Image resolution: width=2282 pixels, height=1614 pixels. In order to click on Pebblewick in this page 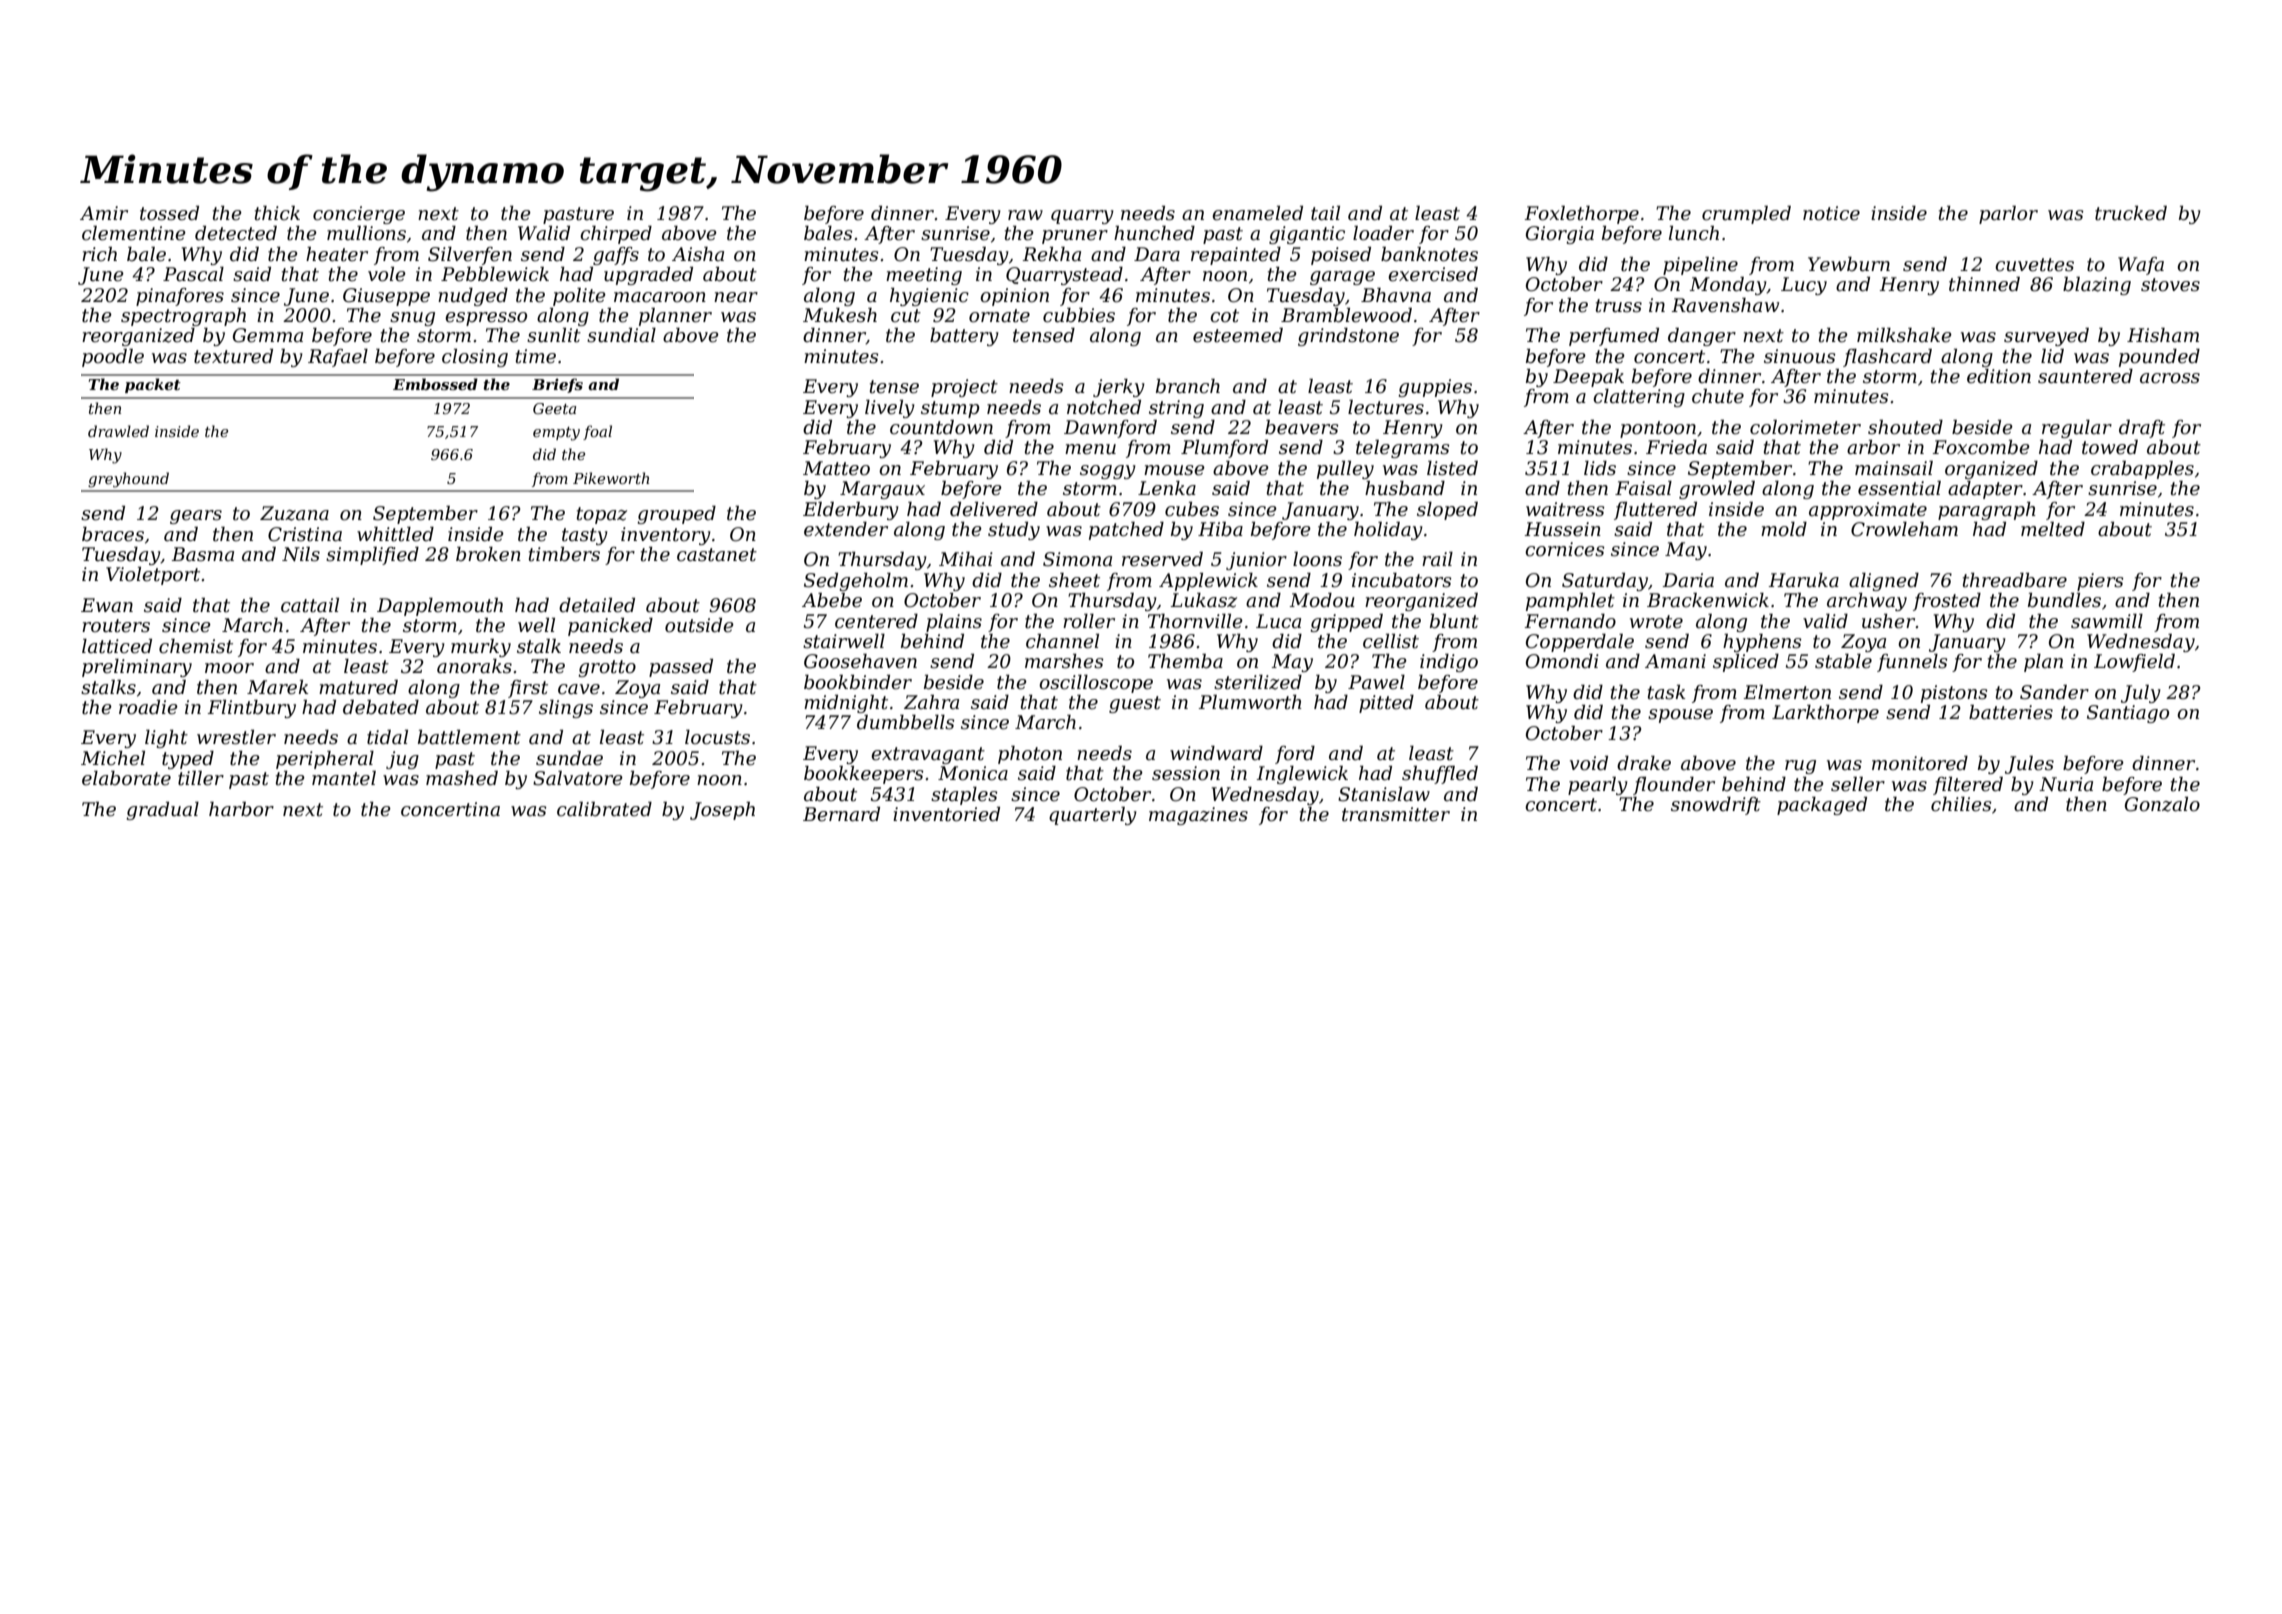, I will do `click(495, 274)`.
